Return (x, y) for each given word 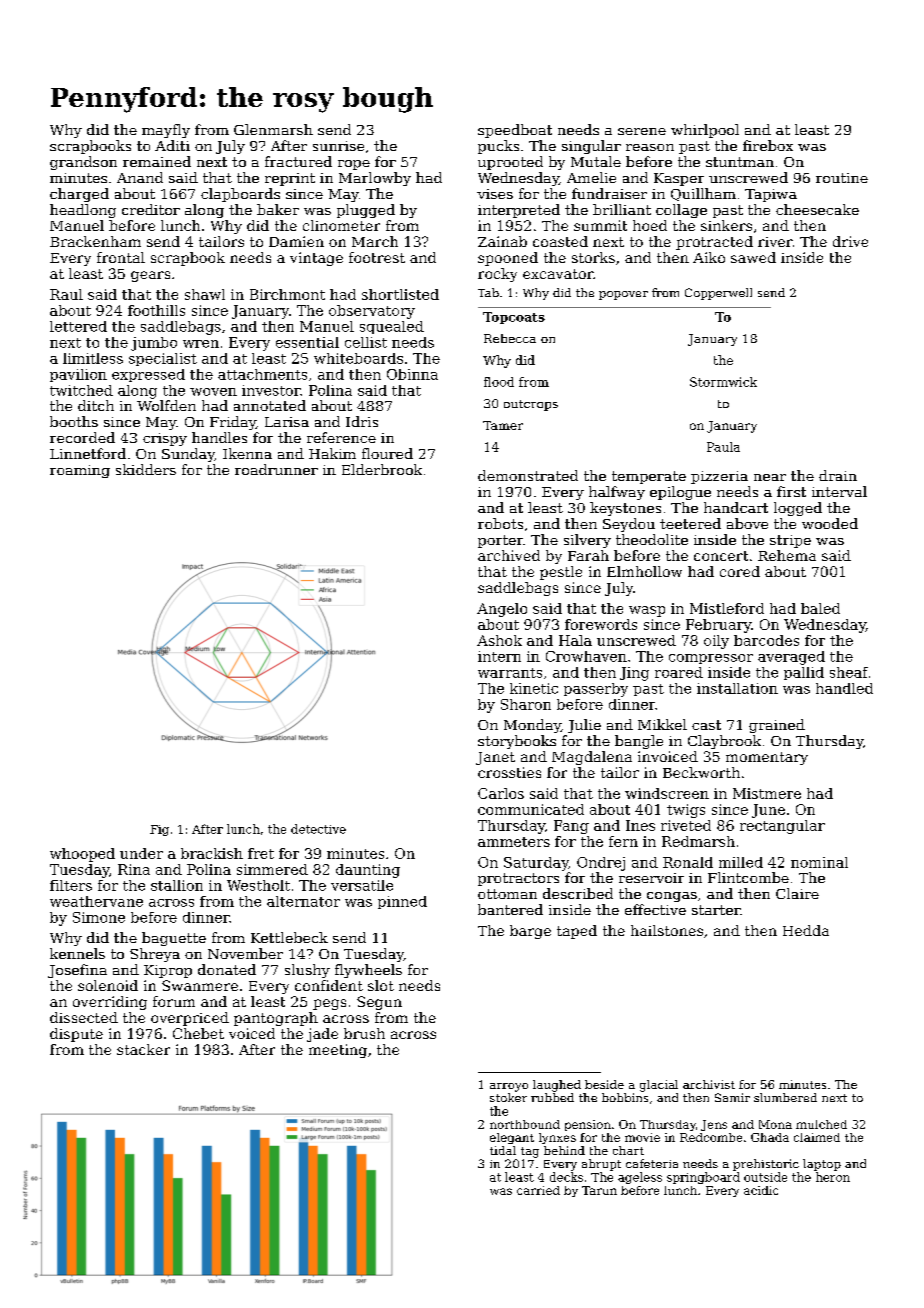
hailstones (667, 930)
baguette (174, 939)
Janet (495, 758)
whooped (82, 855)
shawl (205, 294)
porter (500, 541)
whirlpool (705, 131)
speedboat (515, 131)
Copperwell (718, 294)
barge (530, 932)
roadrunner (276, 469)
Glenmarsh (273, 129)
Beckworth (701, 772)
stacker (143, 1049)
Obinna (412, 374)
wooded (830, 523)
